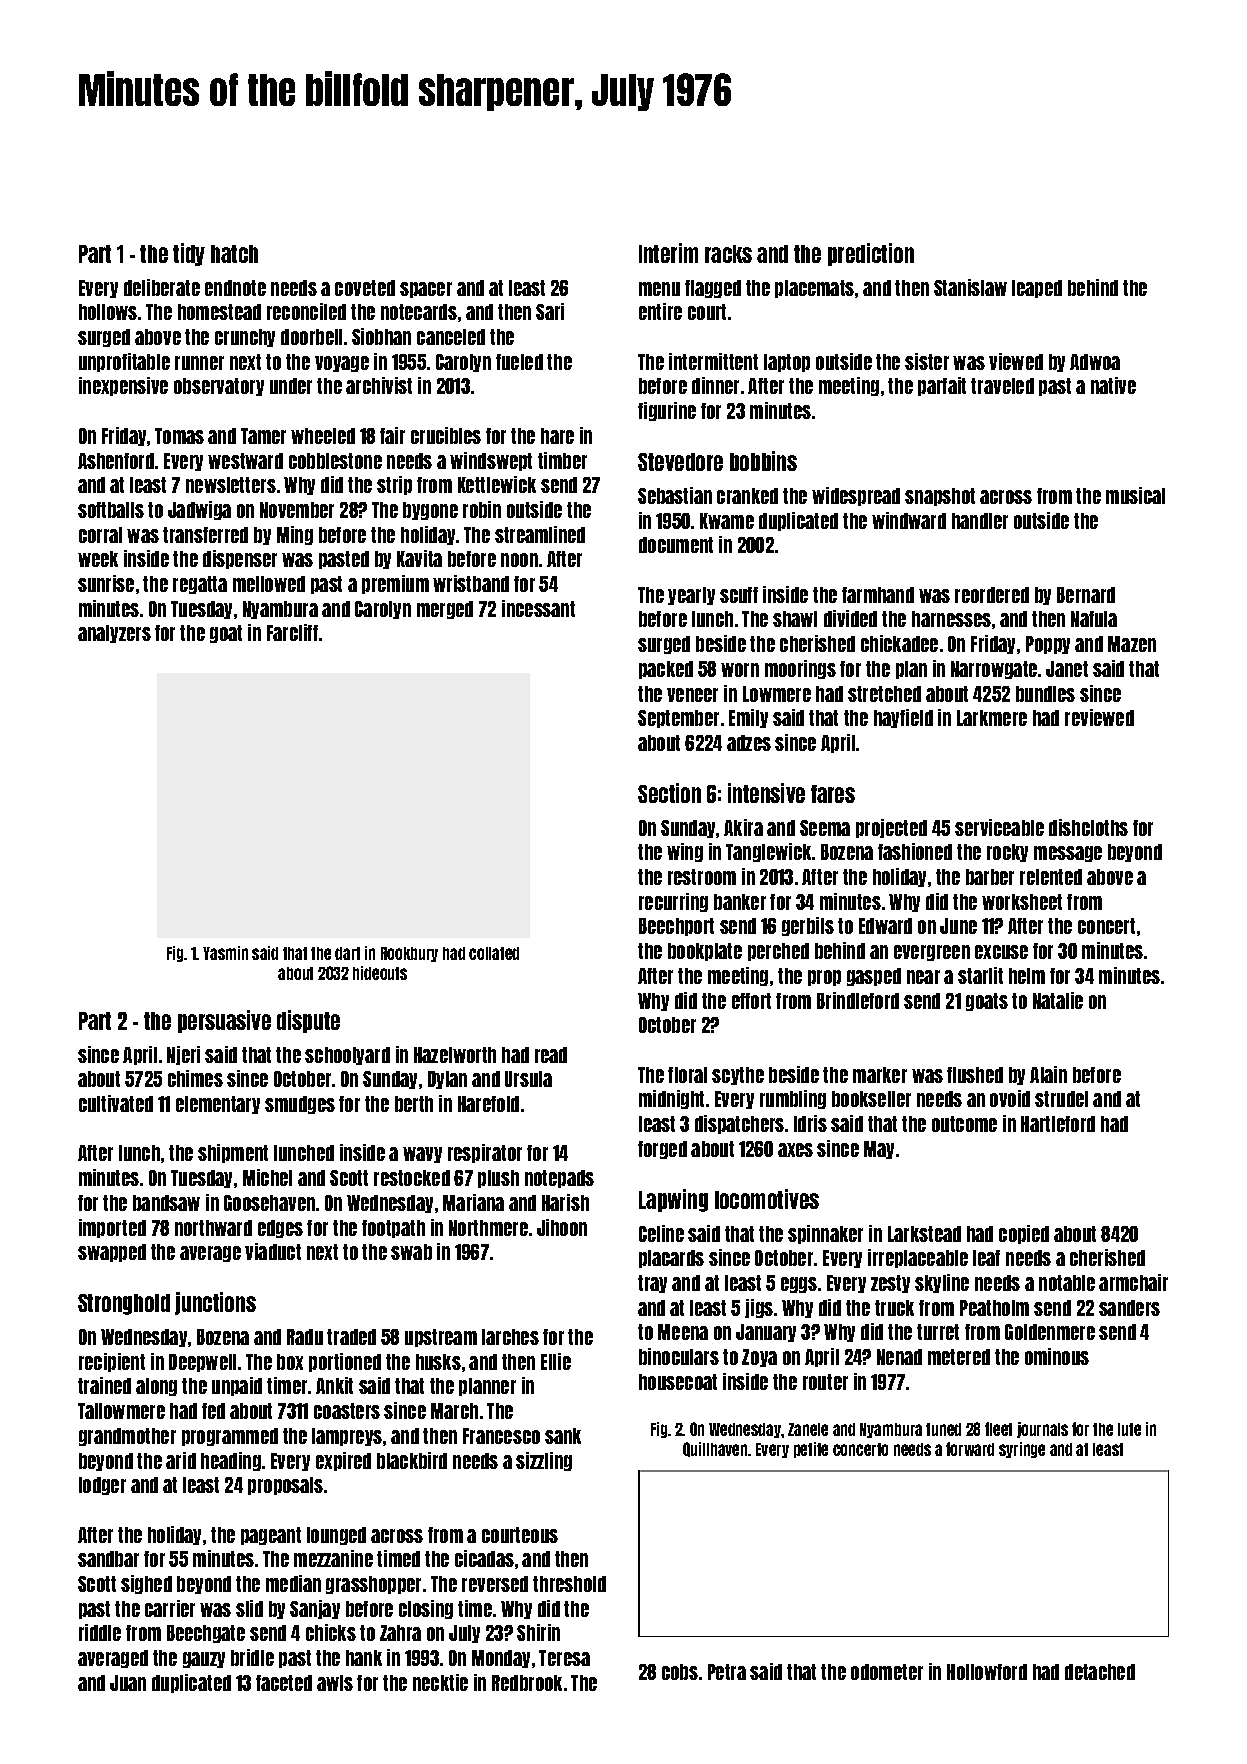 The width and height of the document is (1247, 1764). Describe the element at coordinates (1051, 877) in the document. I see `relented` at that location.
